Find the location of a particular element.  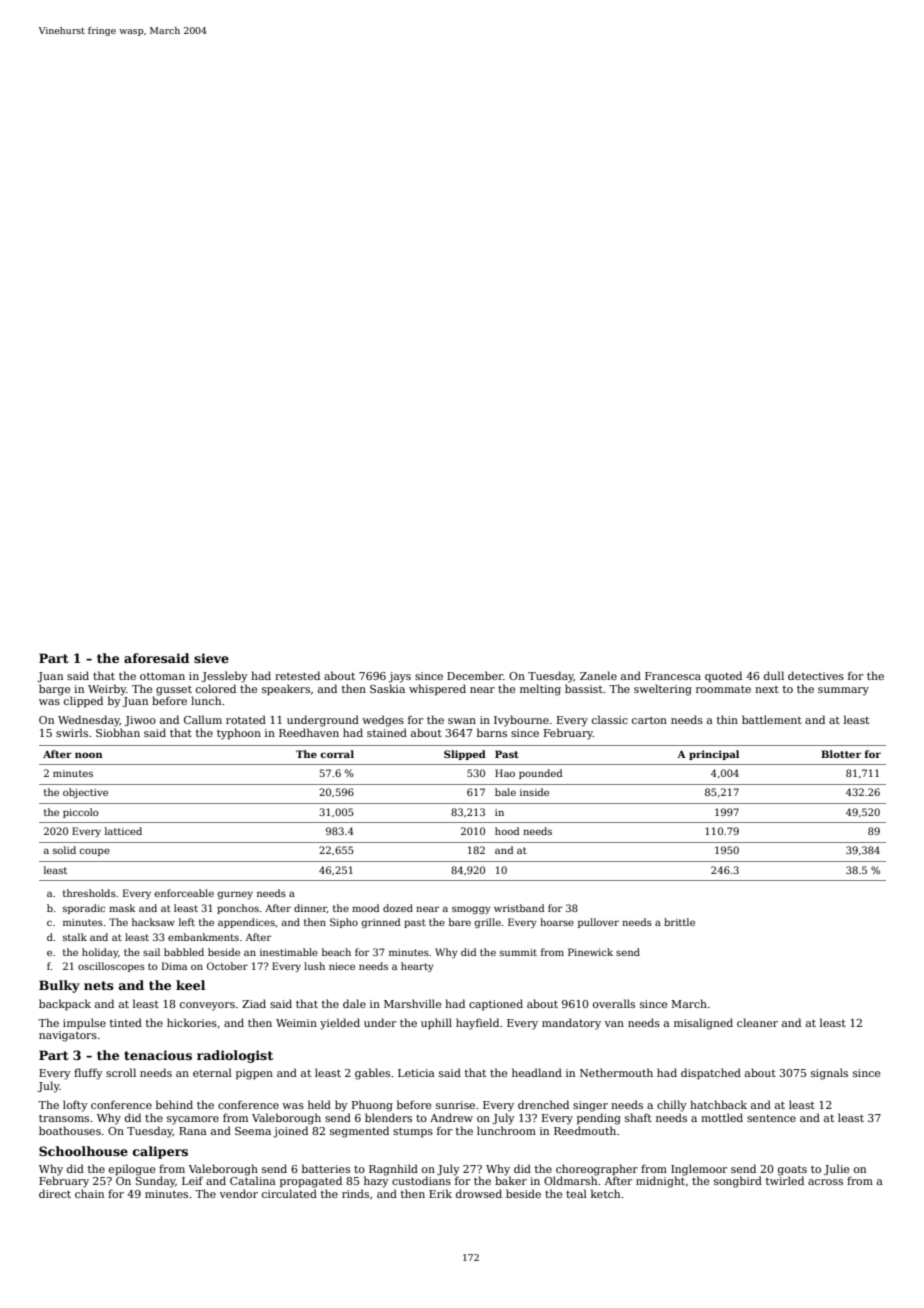

uphill is located at coordinates (436, 1023).
